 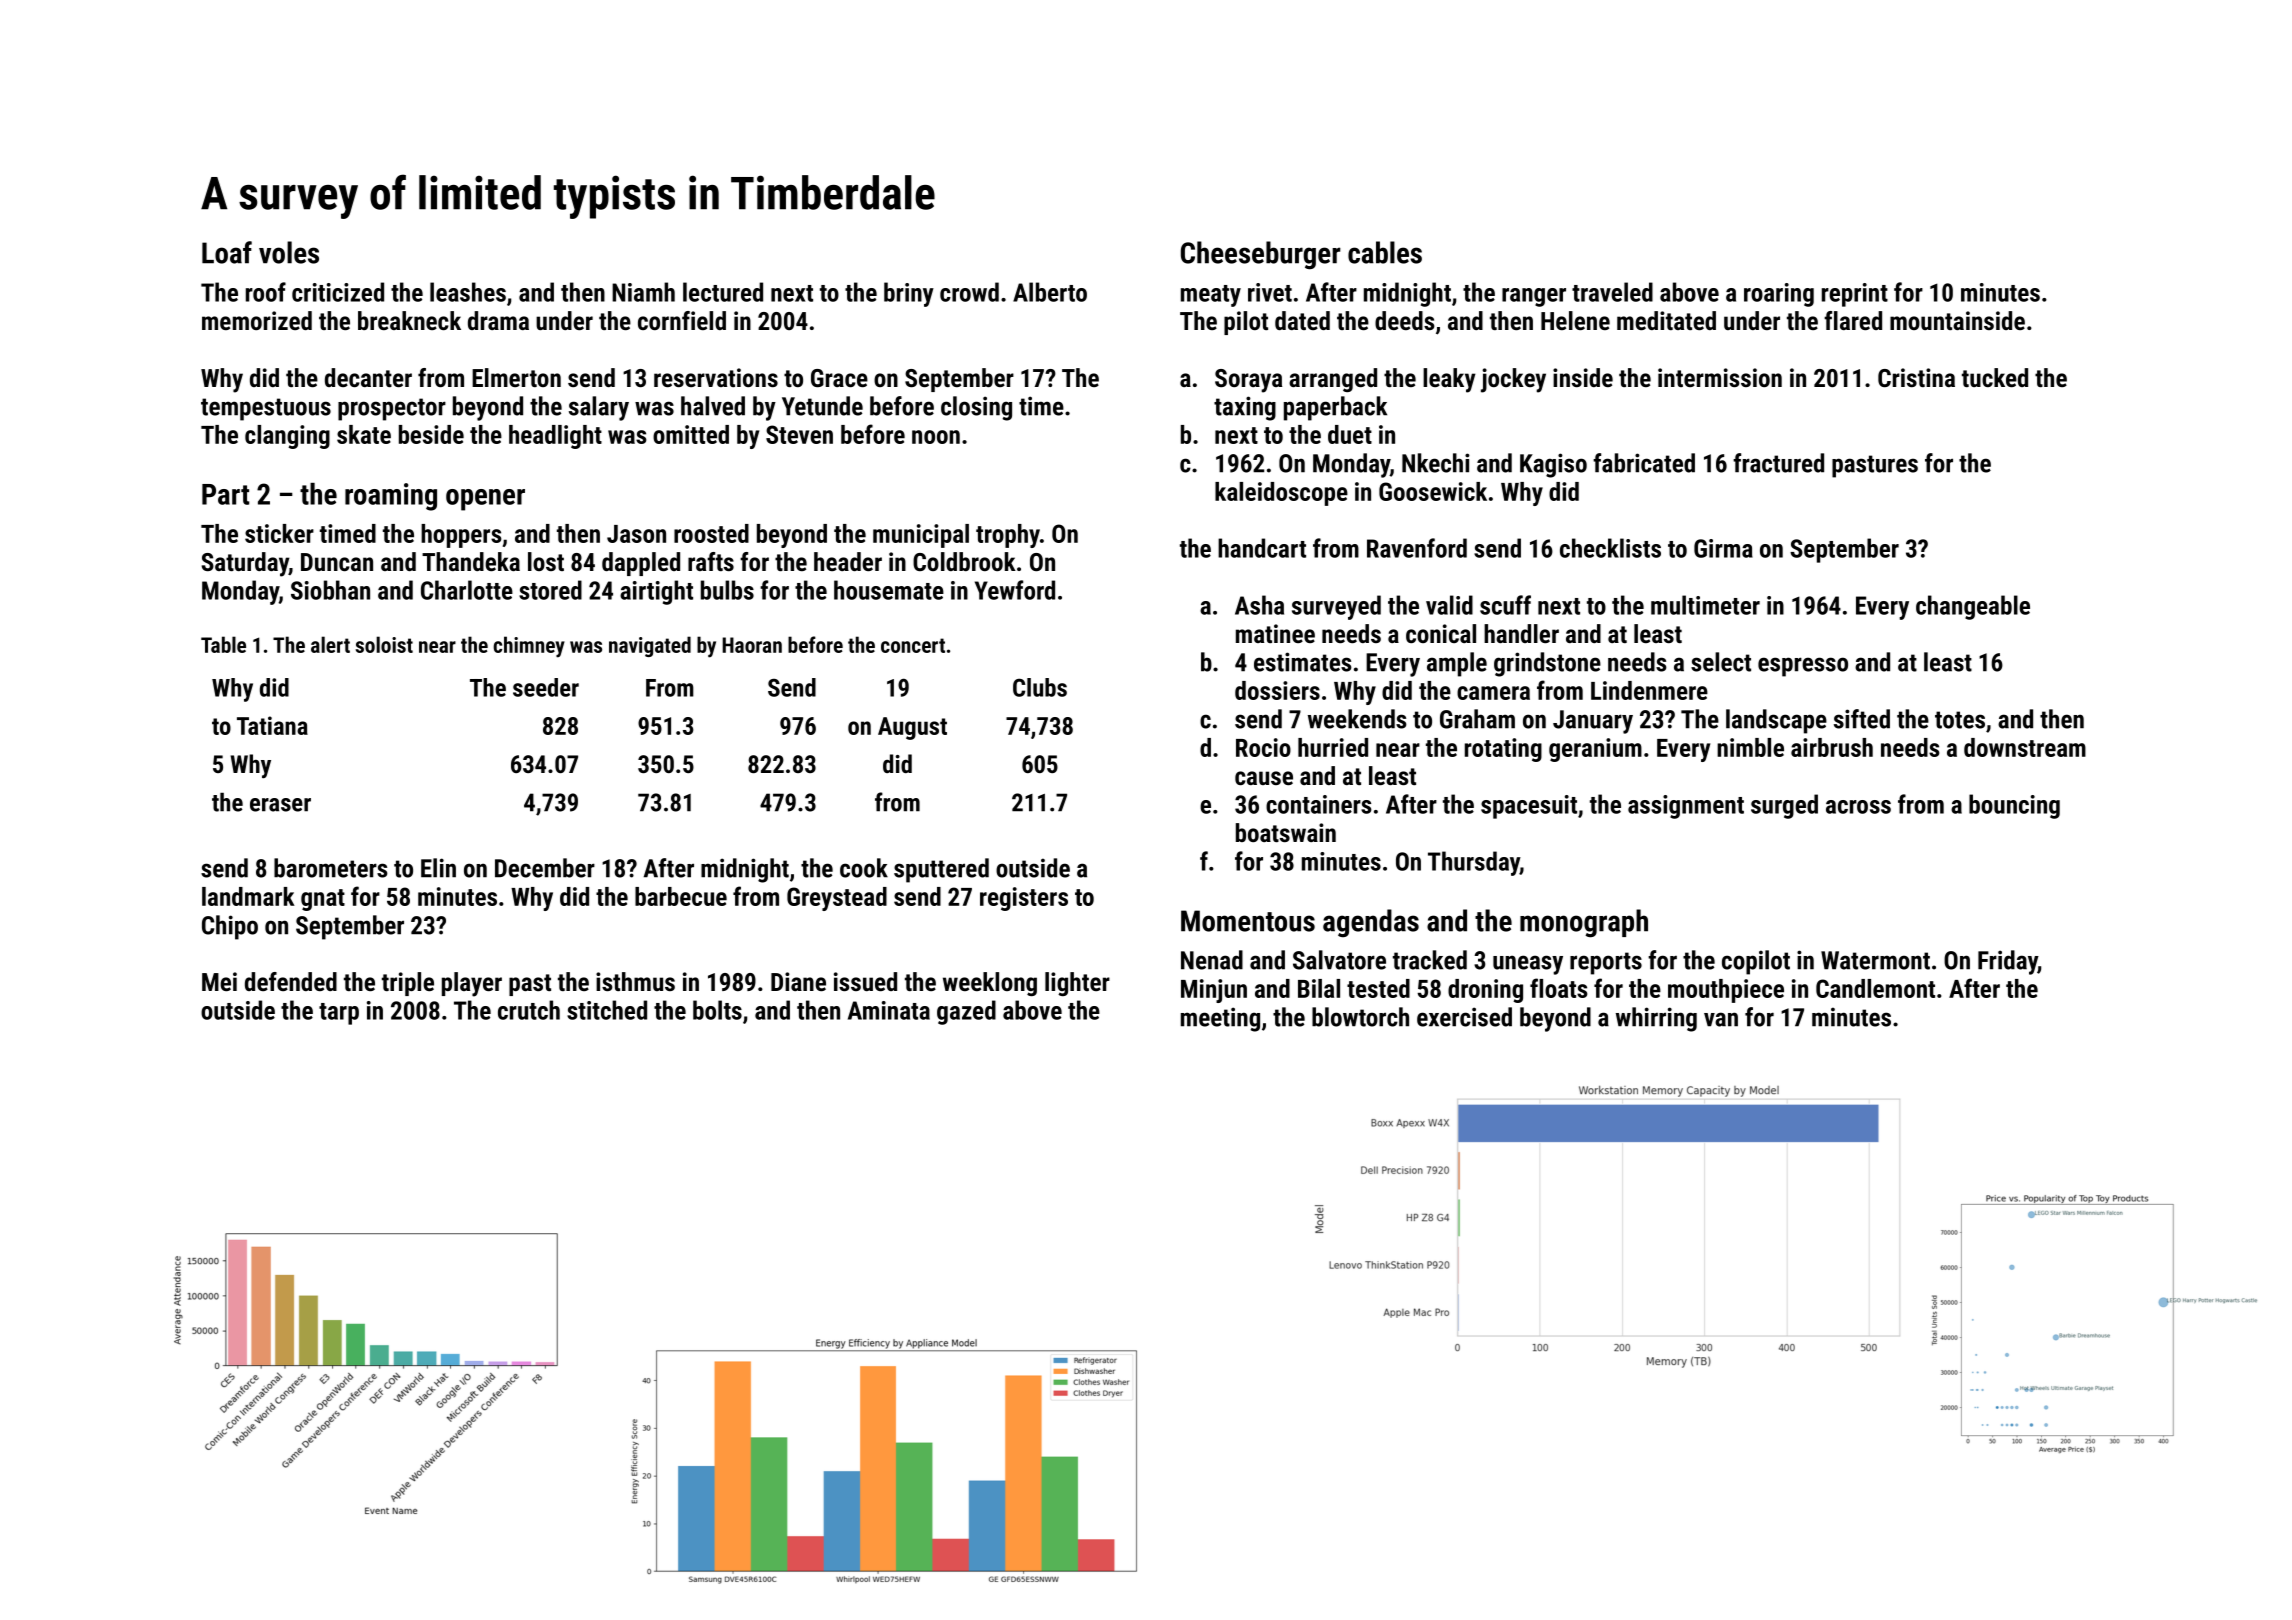 What do you see at coordinates (1649, 690) in the page?
I see `Lindenmere` at bounding box center [1649, 690].
